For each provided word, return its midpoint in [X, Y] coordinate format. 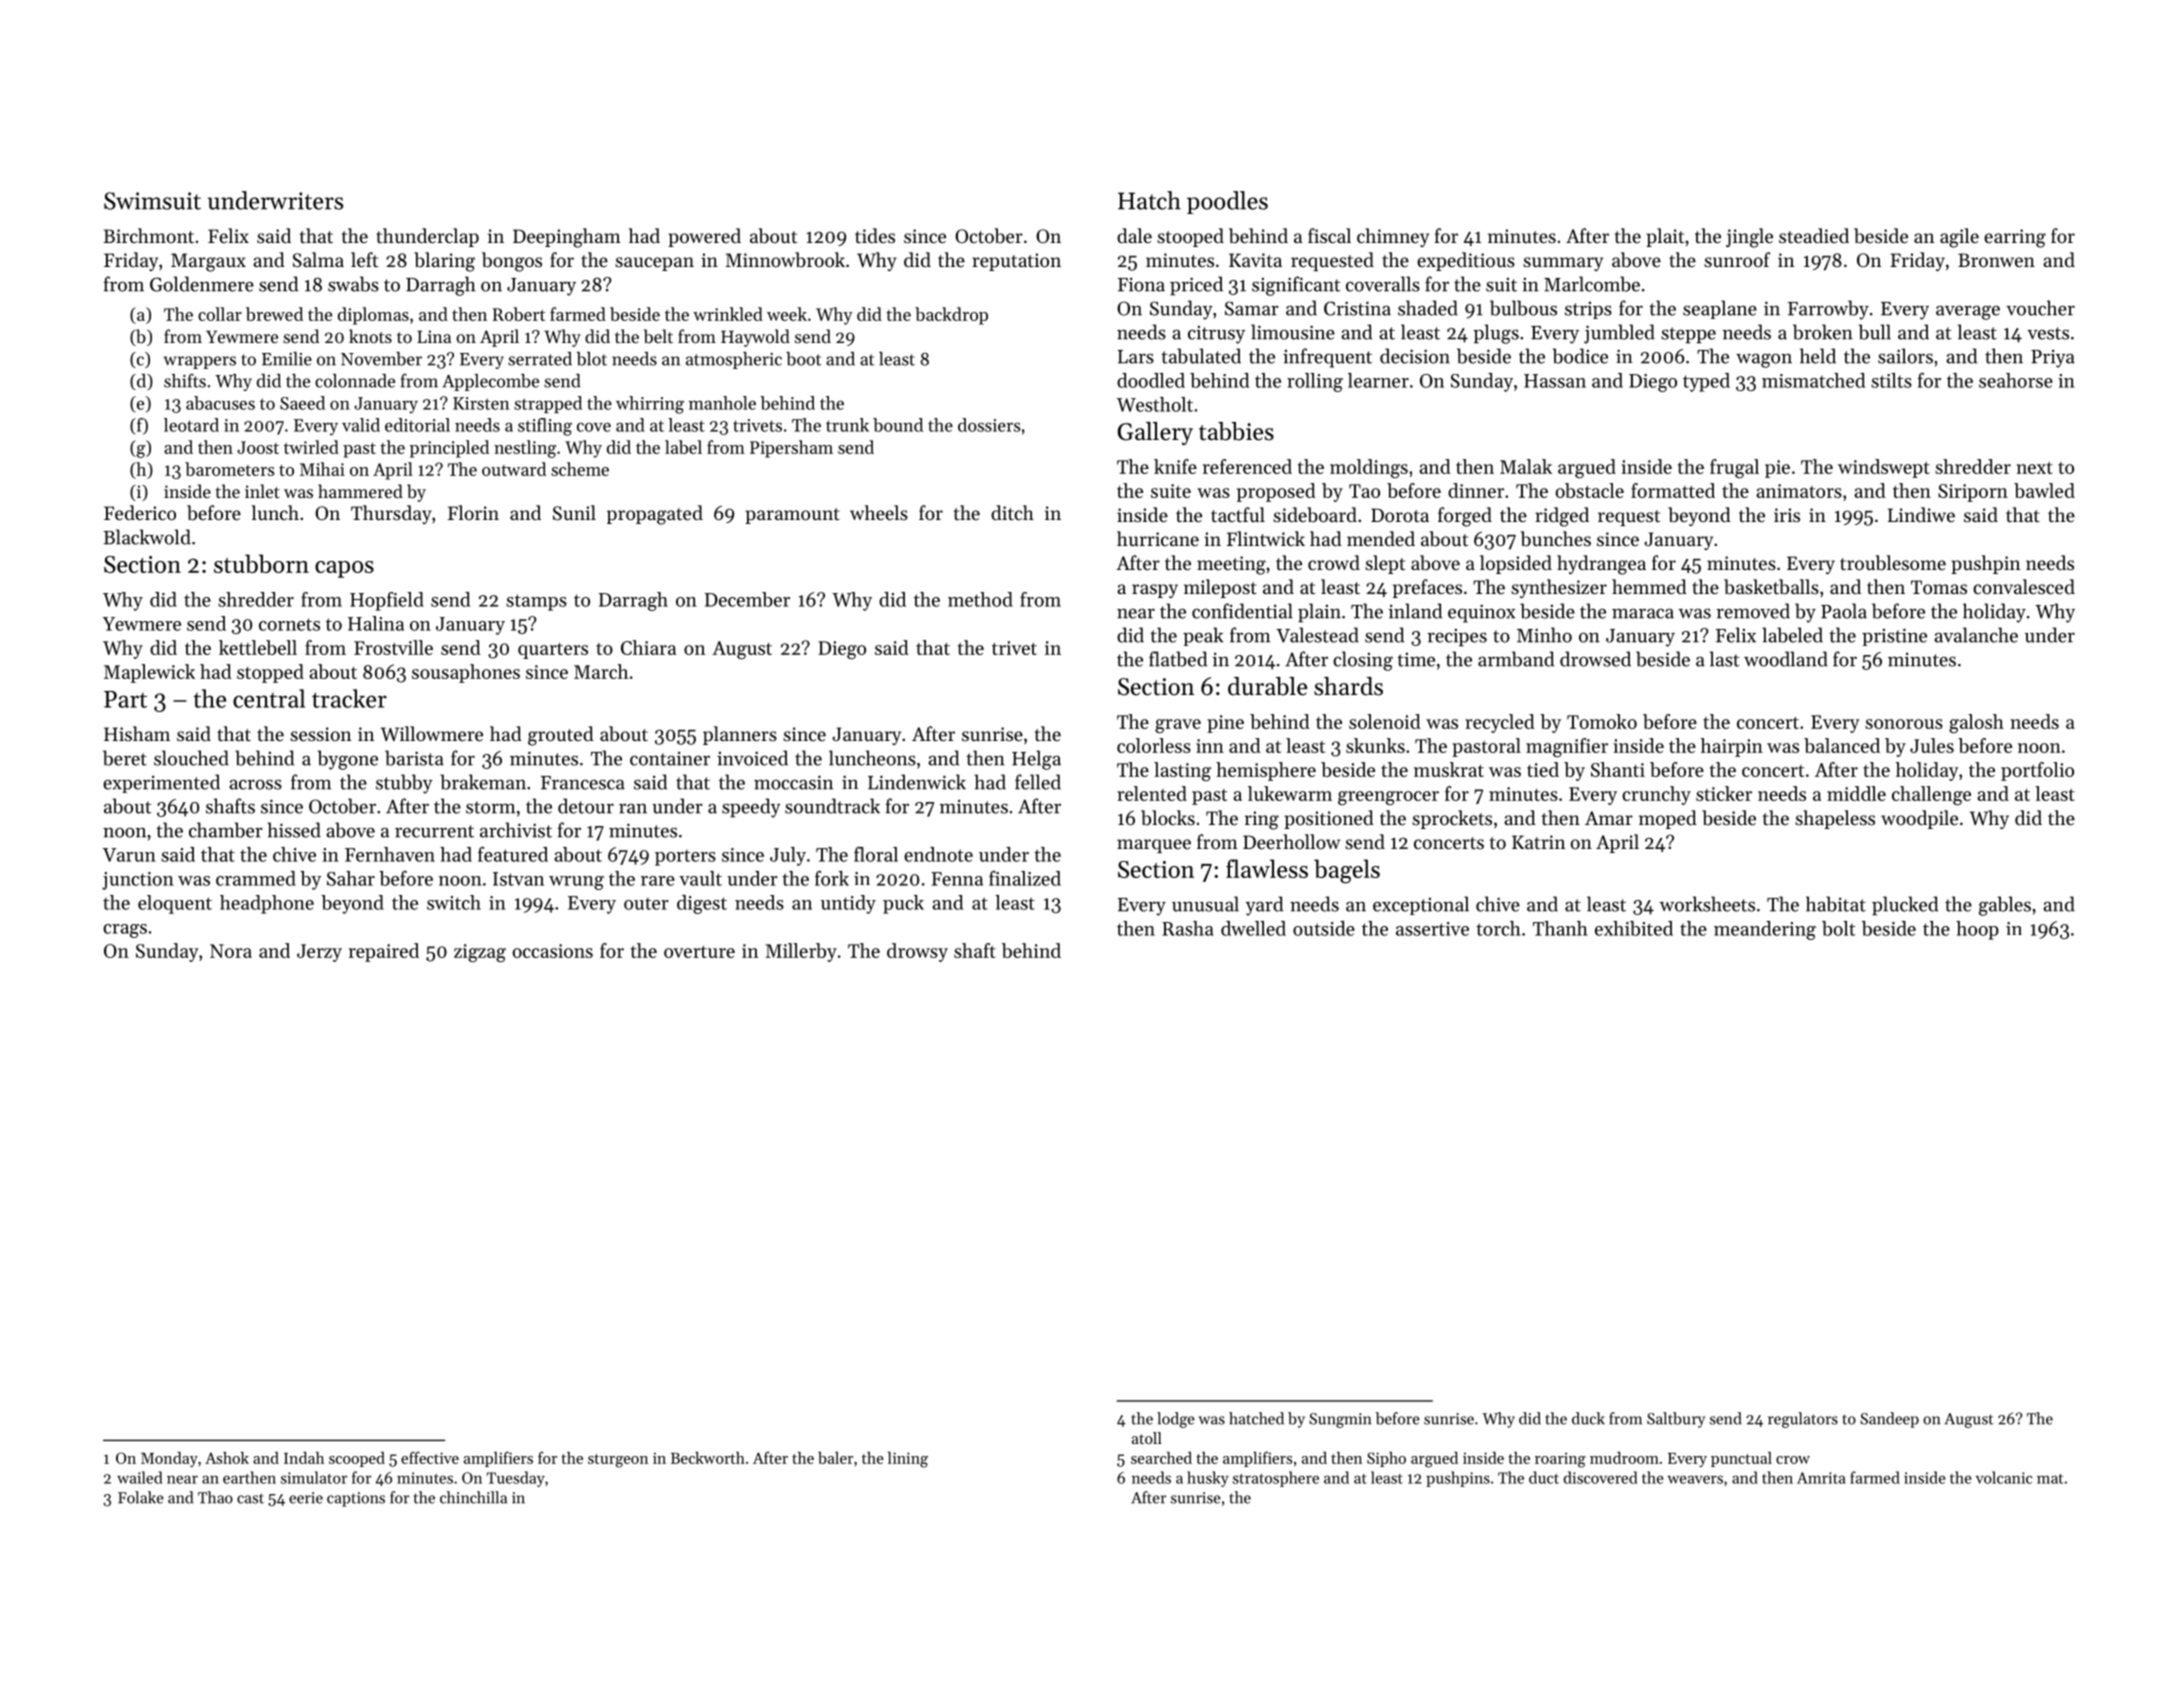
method [980, 599]
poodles [1227, 202]
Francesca [583, 783]
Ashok [227, 1458]
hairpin [1732, 747]
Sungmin [1340, 1420]
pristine [1894, 637]
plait [1665, 237]
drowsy [917, 952]
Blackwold [147, 537]
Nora [231, 951]
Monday [169, 1459]
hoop [1977, 930]
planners [740, 735]
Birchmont [149, 235]
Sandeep [1889, 1420]
